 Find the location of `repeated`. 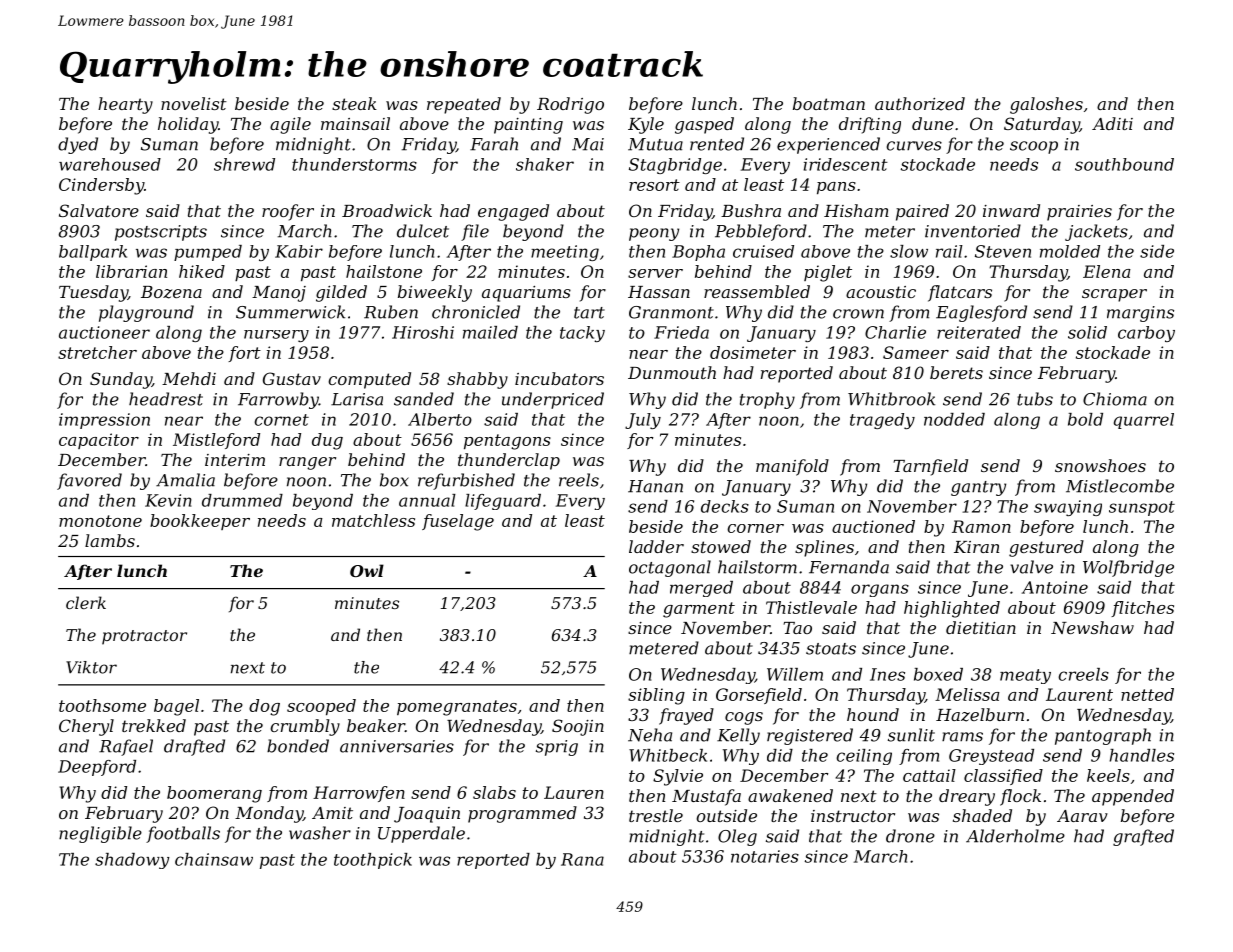

repeated is located at coordinates (464, 105).
